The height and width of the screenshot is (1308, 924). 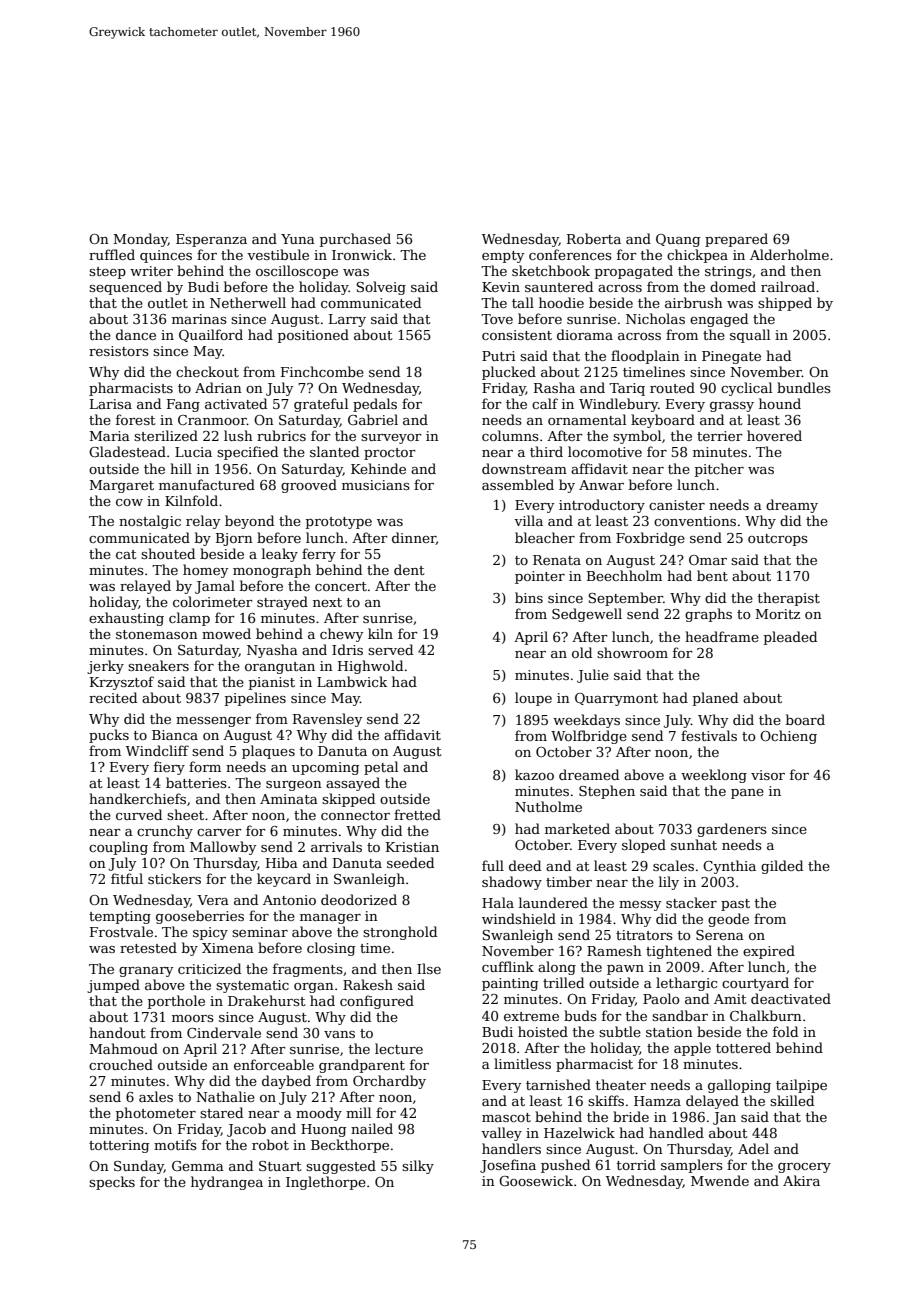 I want to click on squall, so click(x=750, y=336).
